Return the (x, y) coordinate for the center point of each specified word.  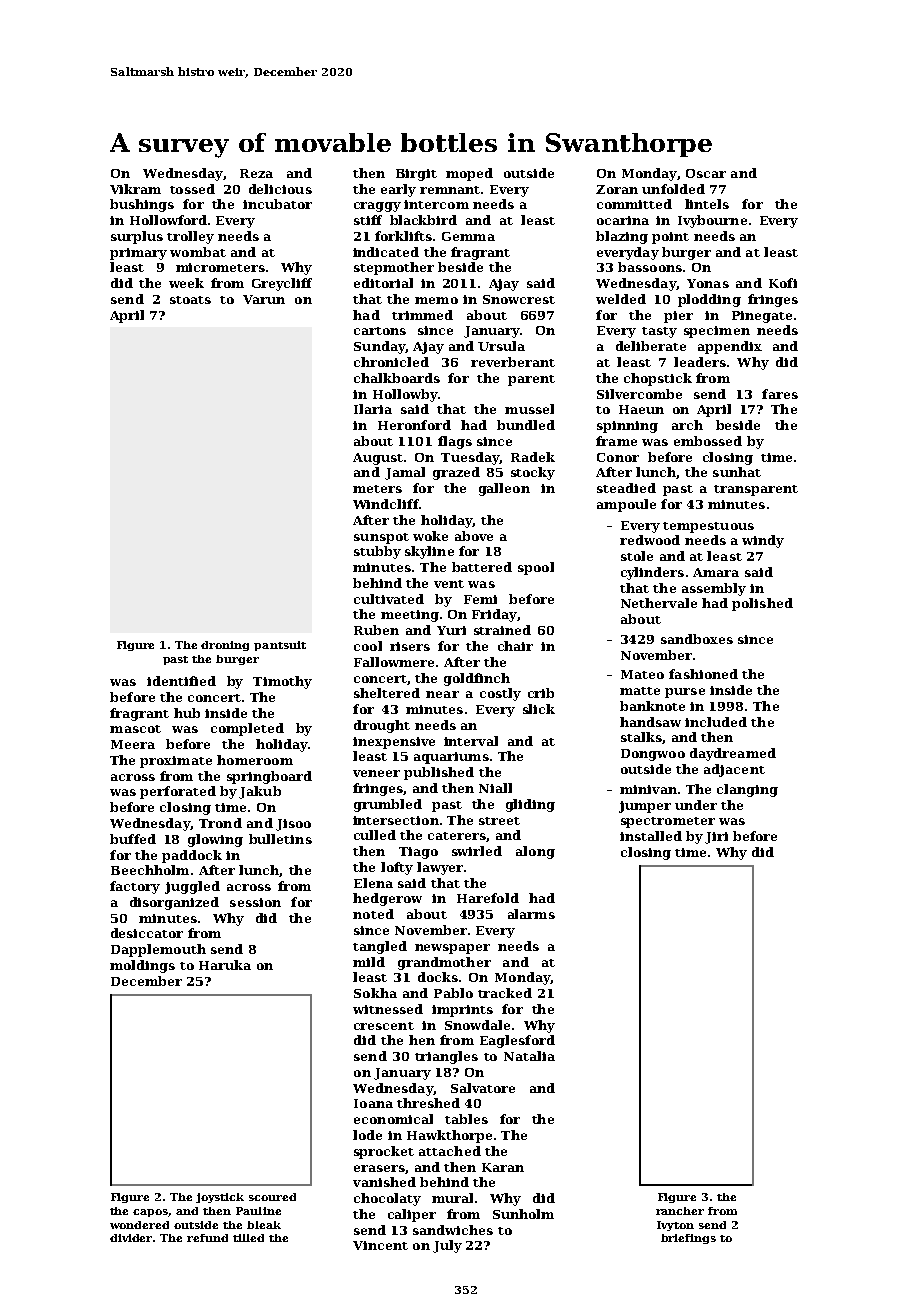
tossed (192, 189)
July (447, 1246)
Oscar (706, 173)
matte (640, 691)
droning (225, 646)
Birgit (416, 175)
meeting (410, 616)
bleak (264, 1225)
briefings (688, 1239)
